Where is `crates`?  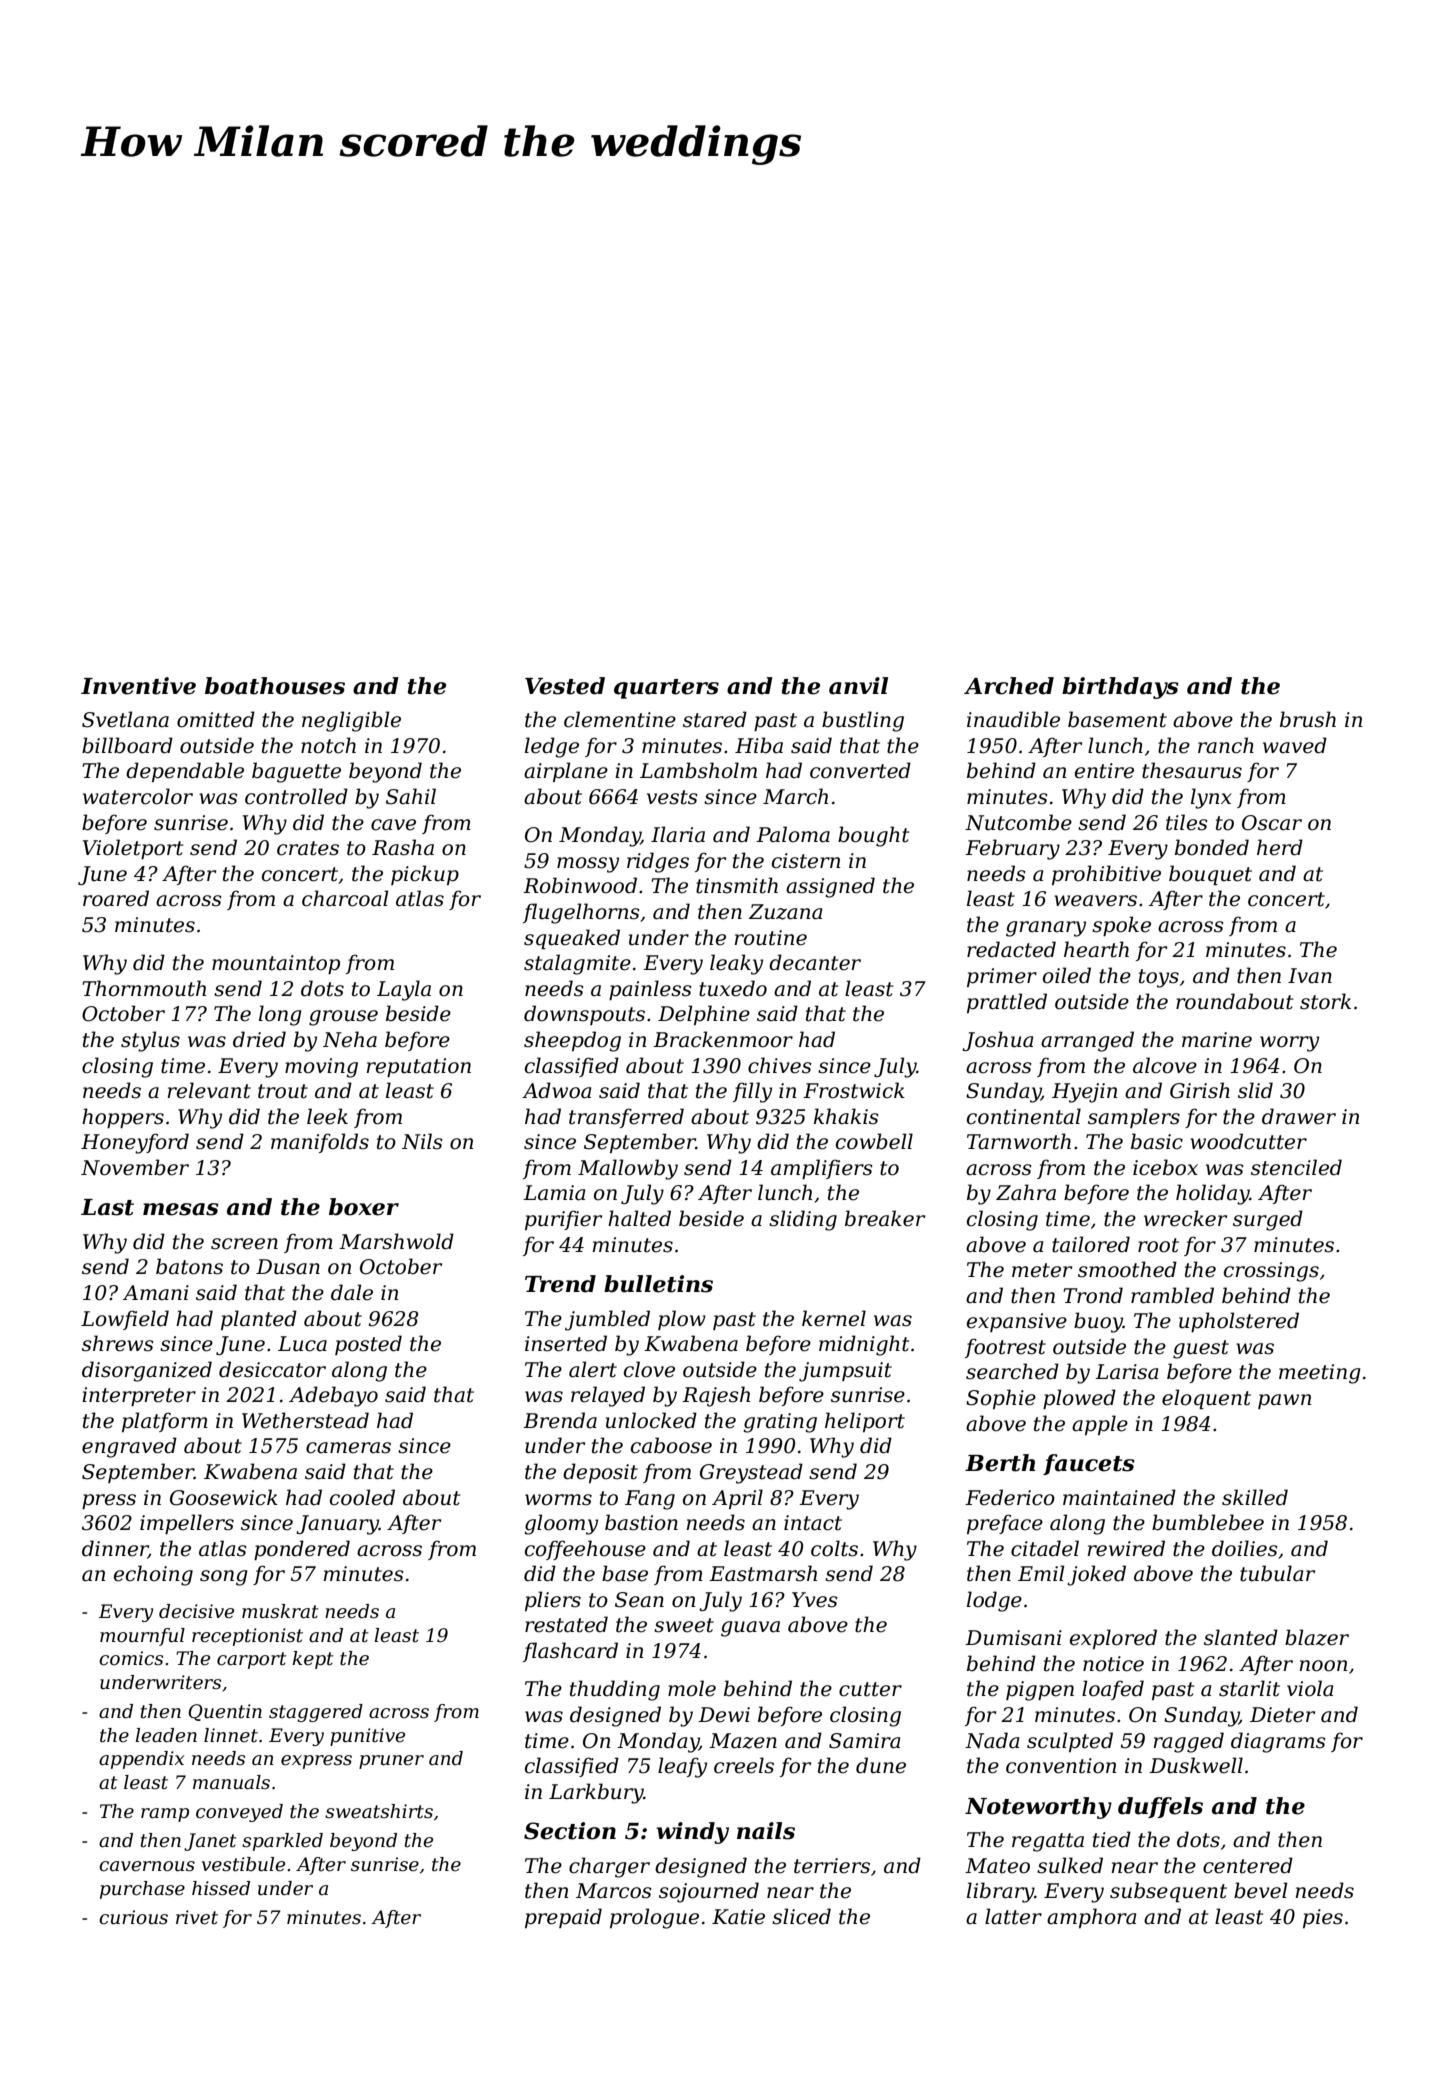 crates is located at coordinates (308, 848).
